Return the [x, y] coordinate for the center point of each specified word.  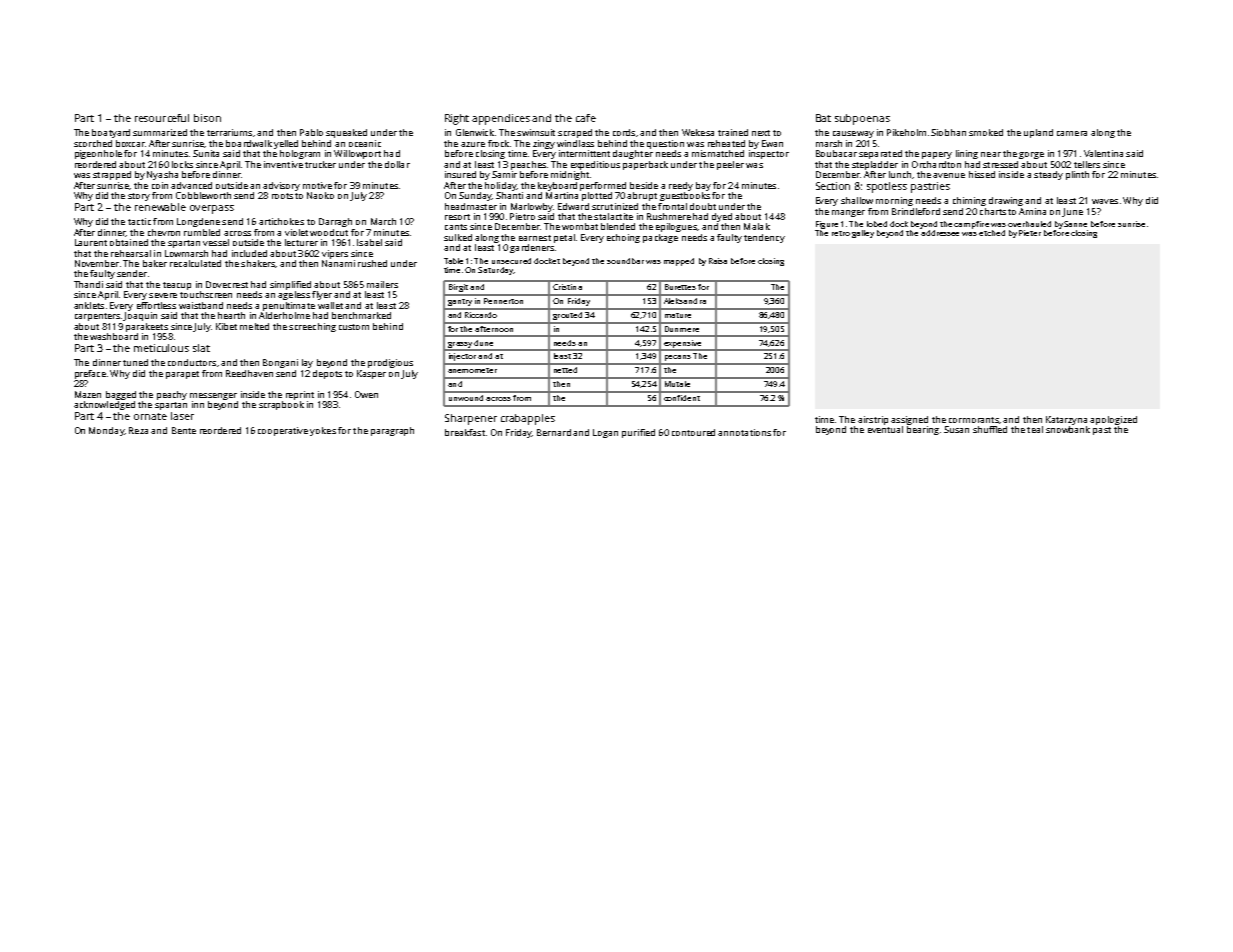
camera [1072, 133]
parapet [182, 375]
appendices [501, 119]
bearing [923, 430]
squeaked [346, 133]
